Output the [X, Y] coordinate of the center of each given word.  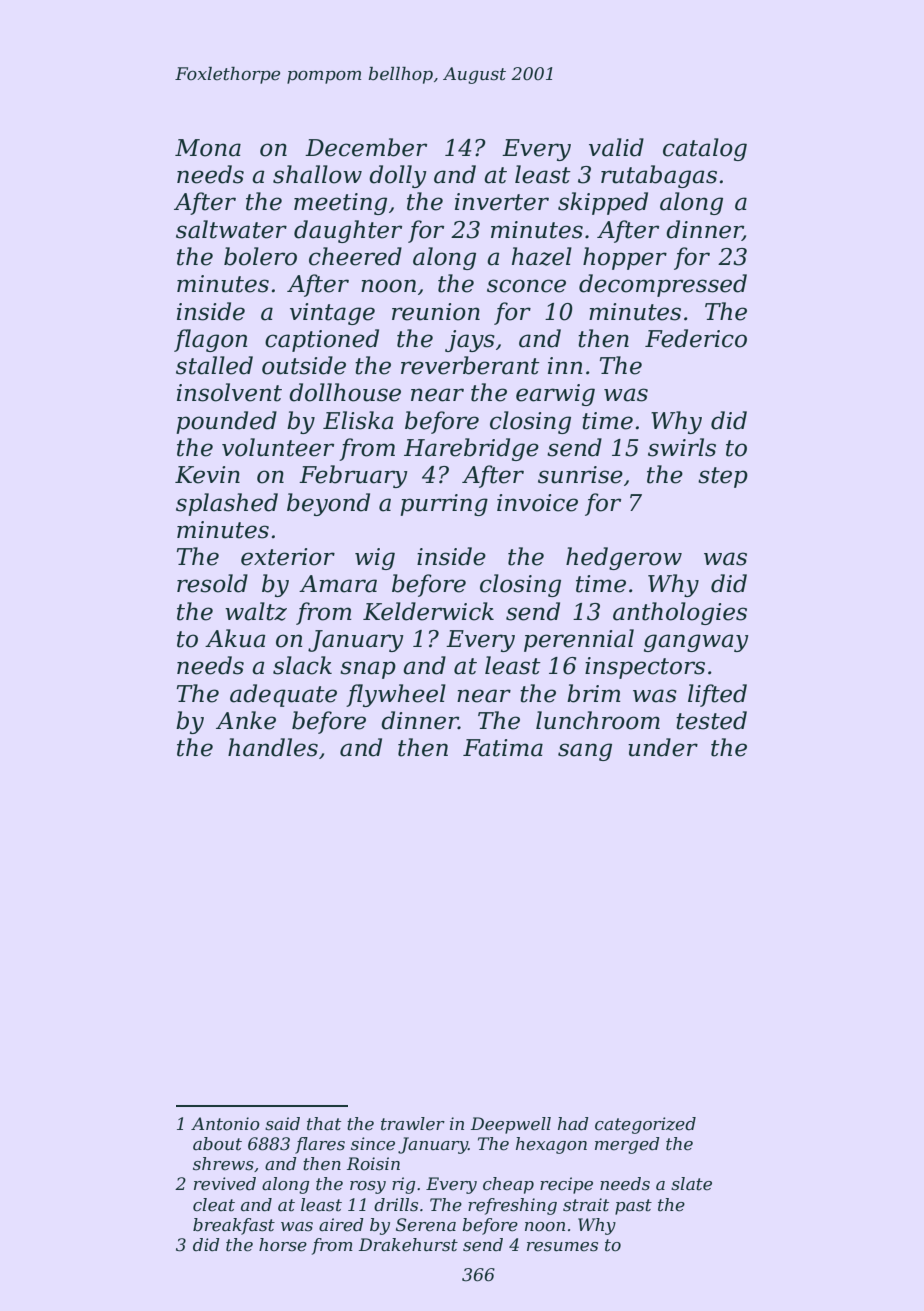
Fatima [503, 748]
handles [273, 747]
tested [711, 720]
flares [320, 1145]
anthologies [680, 613]
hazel [542, 256]
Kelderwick [428, 611]
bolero [260, 256]
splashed [227, 504]
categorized [645, 1125]
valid [616, 147]
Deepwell [511, 1125]
